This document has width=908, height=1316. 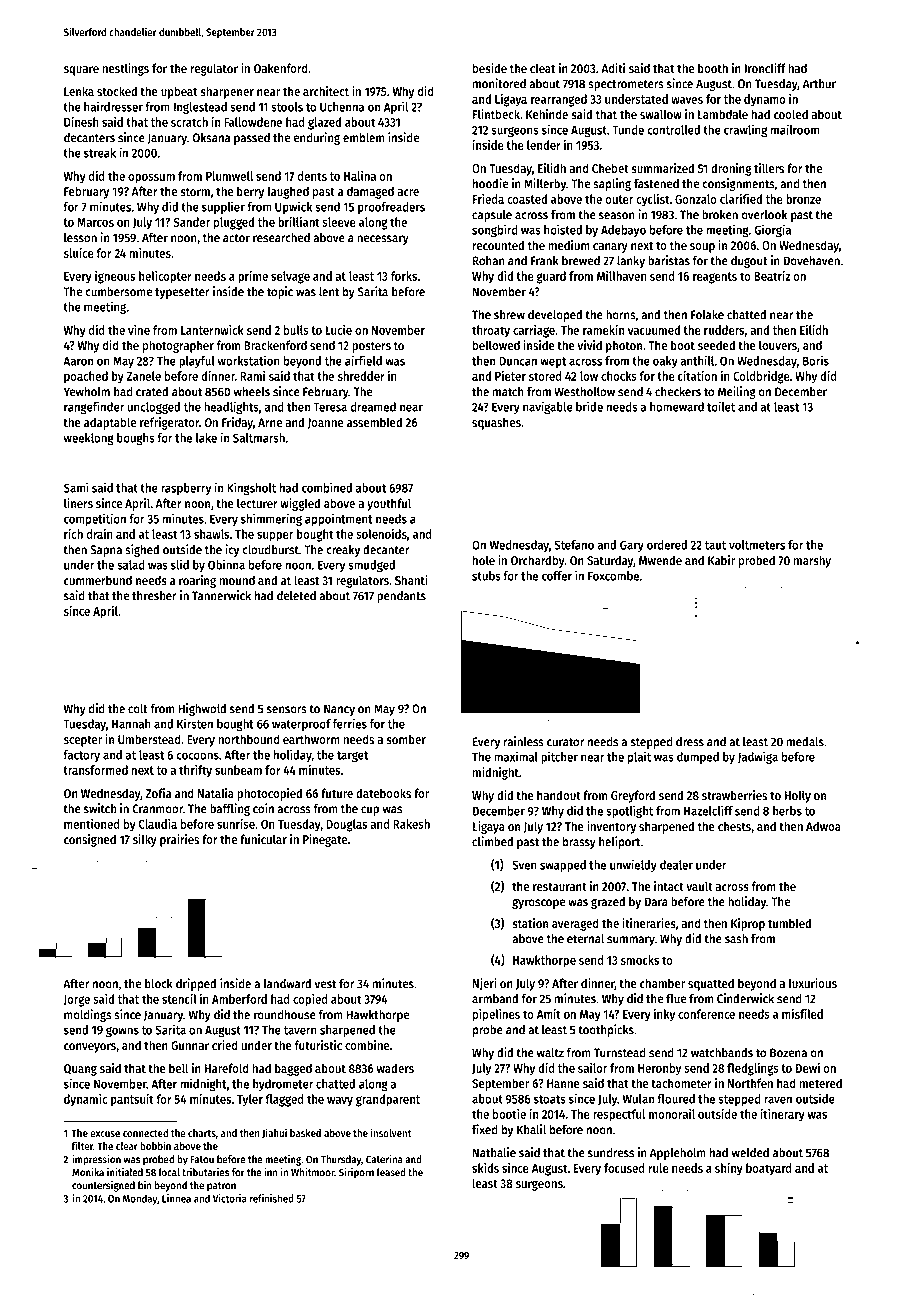 I want to click on skids, so click(x=485, y=1168).
